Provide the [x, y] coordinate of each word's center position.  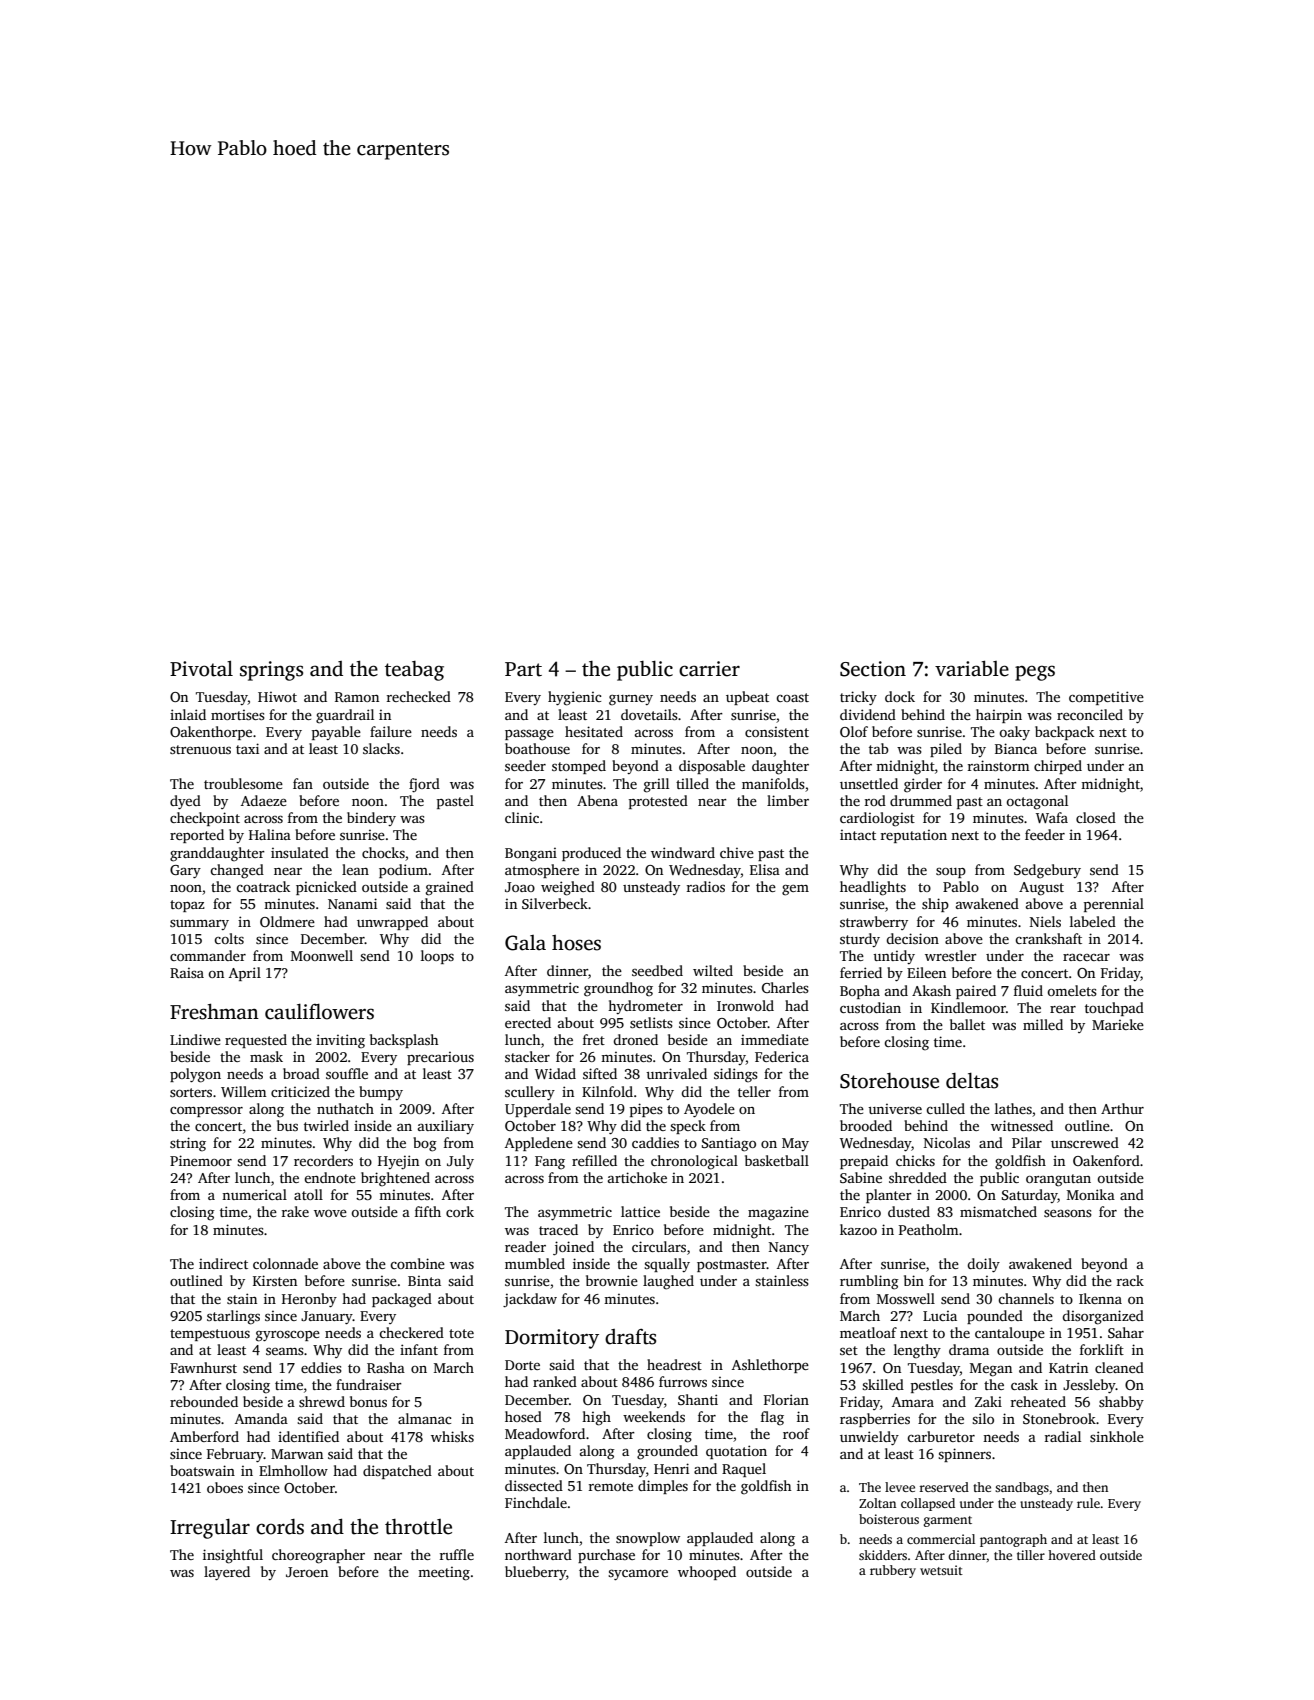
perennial [1114, 905]
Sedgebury [1047, 871]
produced [591, 854]
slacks [381, 748]
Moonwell [322, 955]
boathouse [537, 748]
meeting [444, 1574]
